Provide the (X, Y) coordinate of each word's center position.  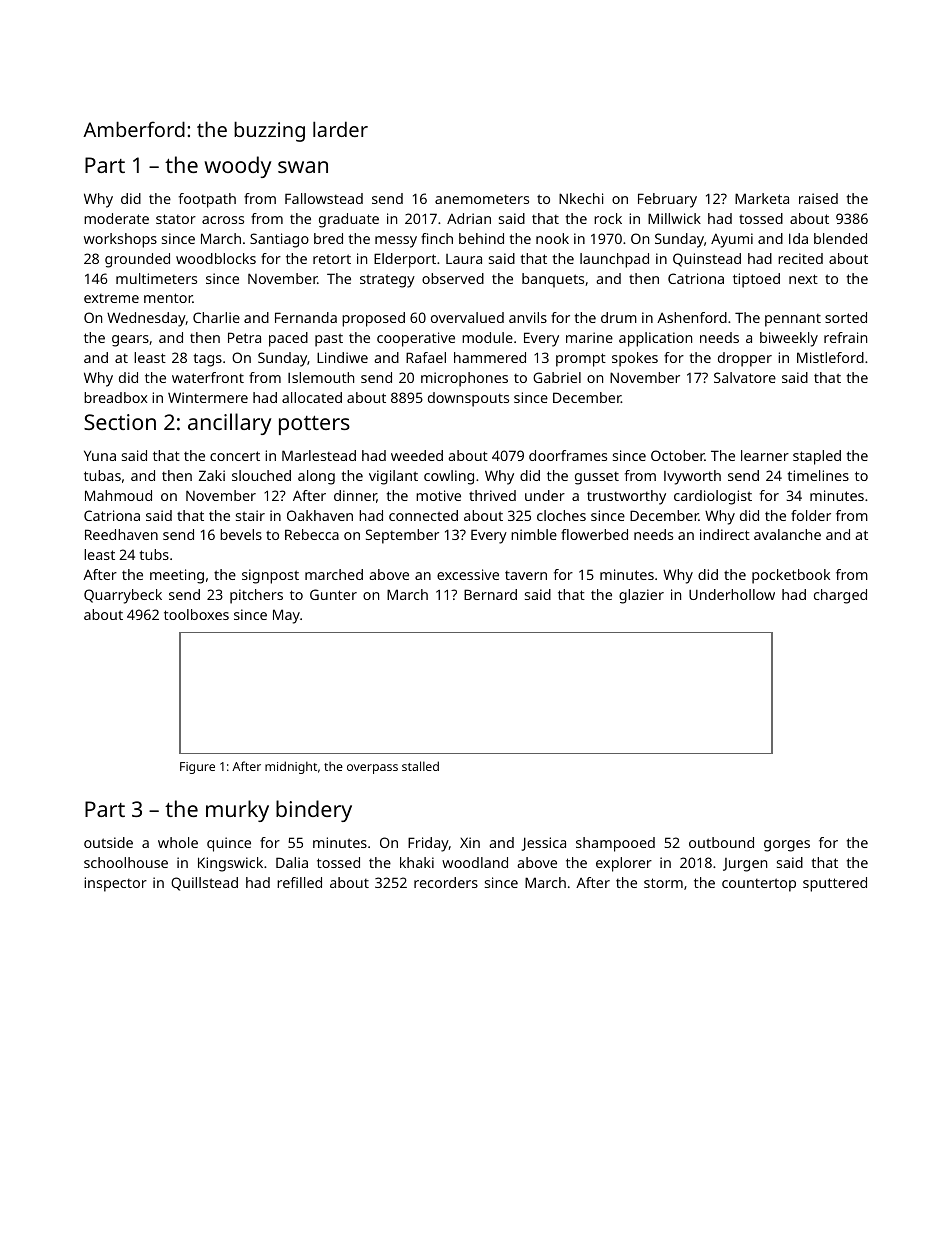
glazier (641, 596)
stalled (420, 766)
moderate (116, 218)
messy (396, 242)
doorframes (568, 455)
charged (840, 596)
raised (818, 198)
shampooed (615, 844)
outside (108, 842)
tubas (102, 475)
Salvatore (745, 377)
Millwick (674, 218)
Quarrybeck (123, 596)
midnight (291, 767)
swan (303, 167)
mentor (168, 298)
